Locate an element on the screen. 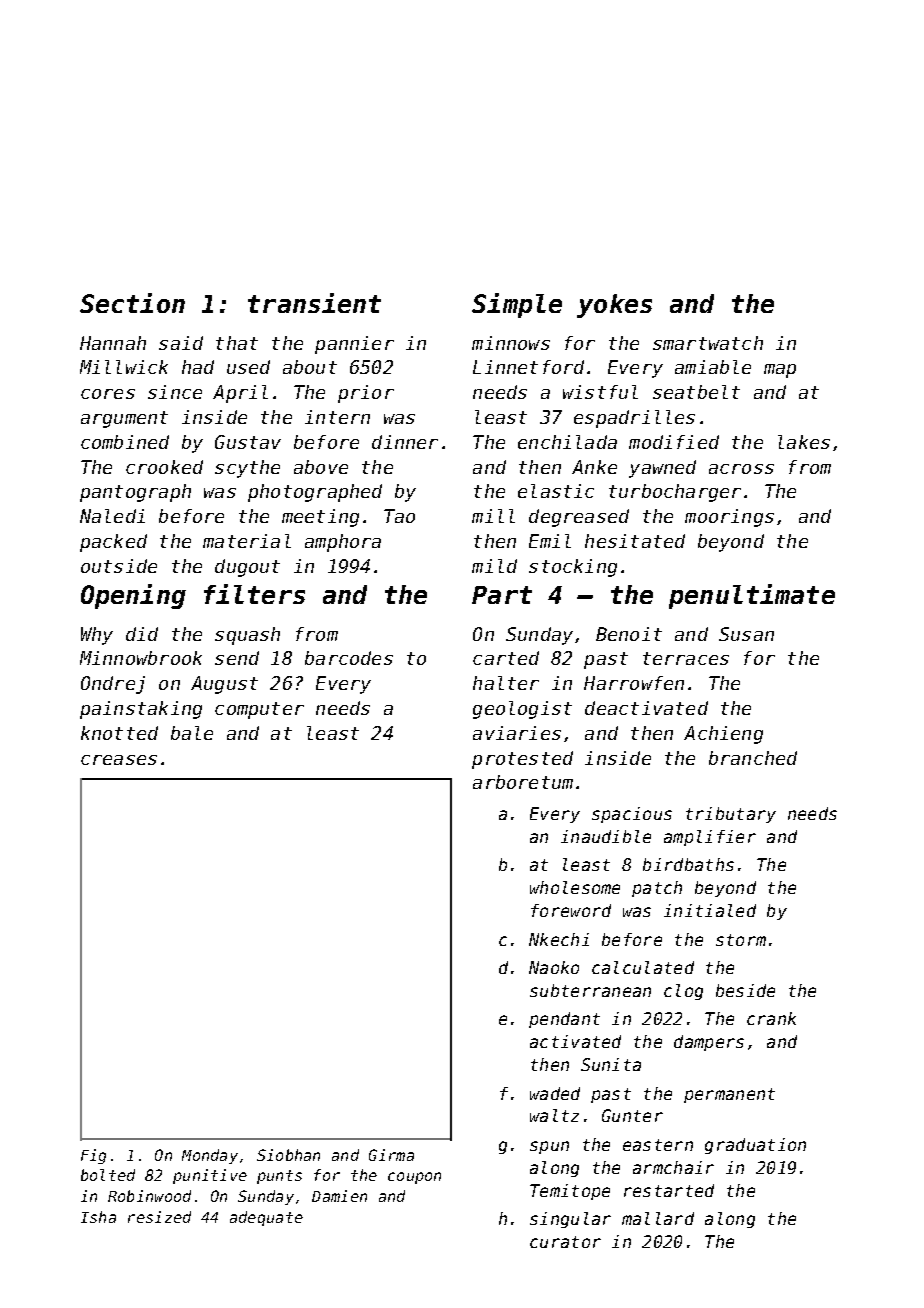  Benoit is located at coordinates (629, 634).
